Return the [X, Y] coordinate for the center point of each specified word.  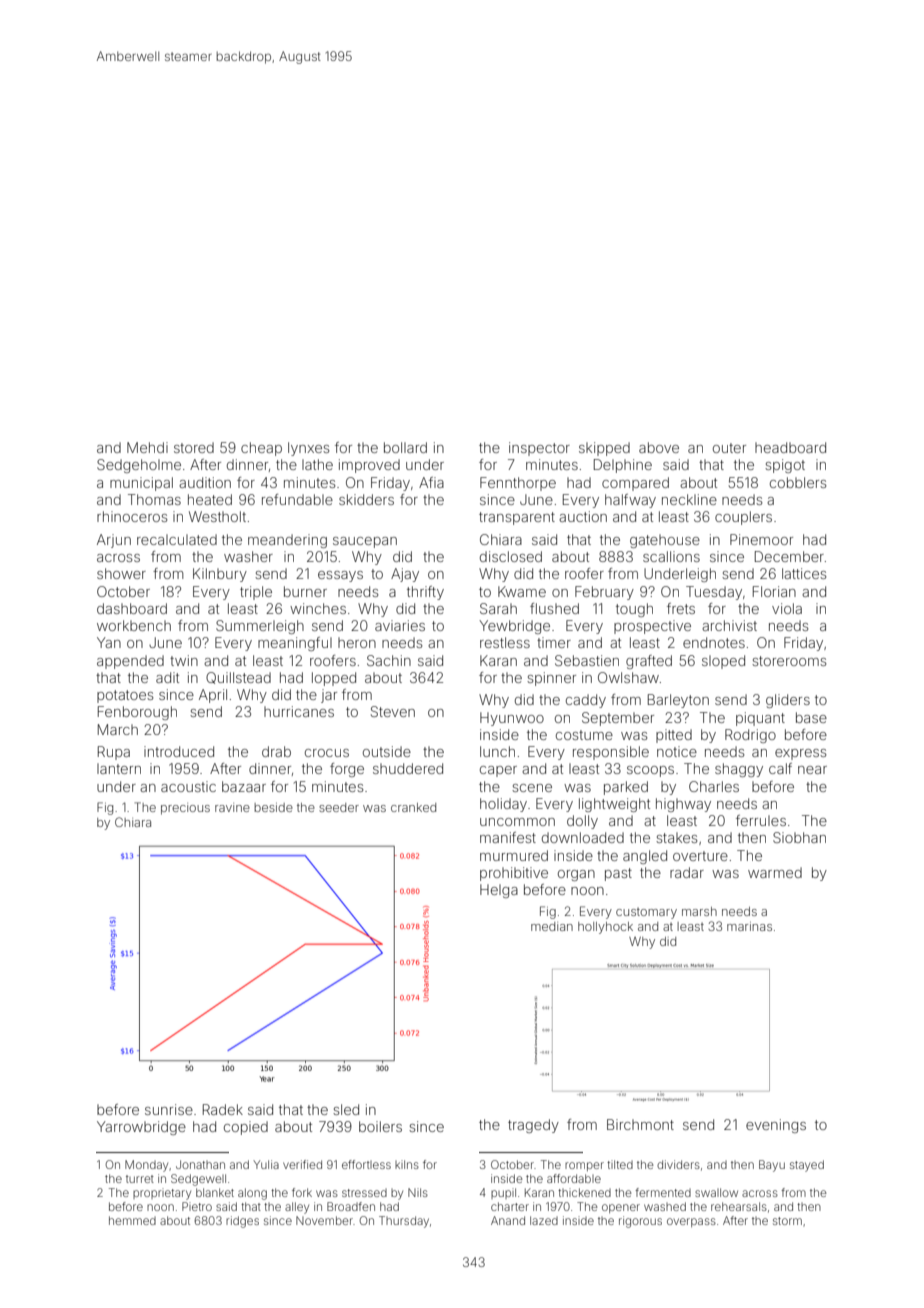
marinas [749, 926]
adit [167, 677]
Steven [393, 711]
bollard [405, 447]
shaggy [739, 770]
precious [185, 809]
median [552, 926]
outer [729, 448]
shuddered [408, 768]
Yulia [266, 1164]
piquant [760, 719]
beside [273, 807]
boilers [380, 1126]
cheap [261, 449]
